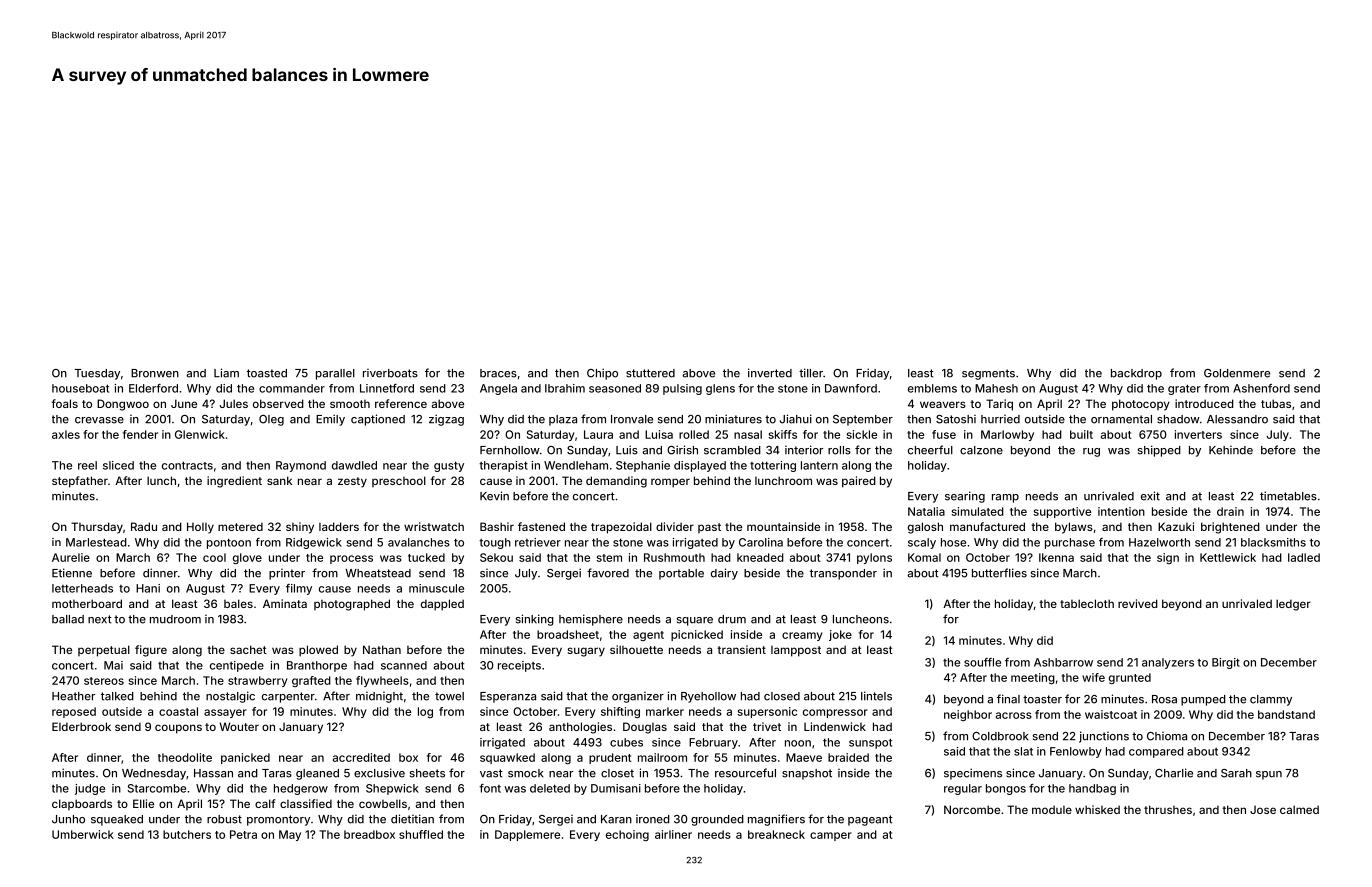 The width and height of the image is (1372, 887). Describe the element at coordinates (140, 434) in the image. I see `fender` at that location.
